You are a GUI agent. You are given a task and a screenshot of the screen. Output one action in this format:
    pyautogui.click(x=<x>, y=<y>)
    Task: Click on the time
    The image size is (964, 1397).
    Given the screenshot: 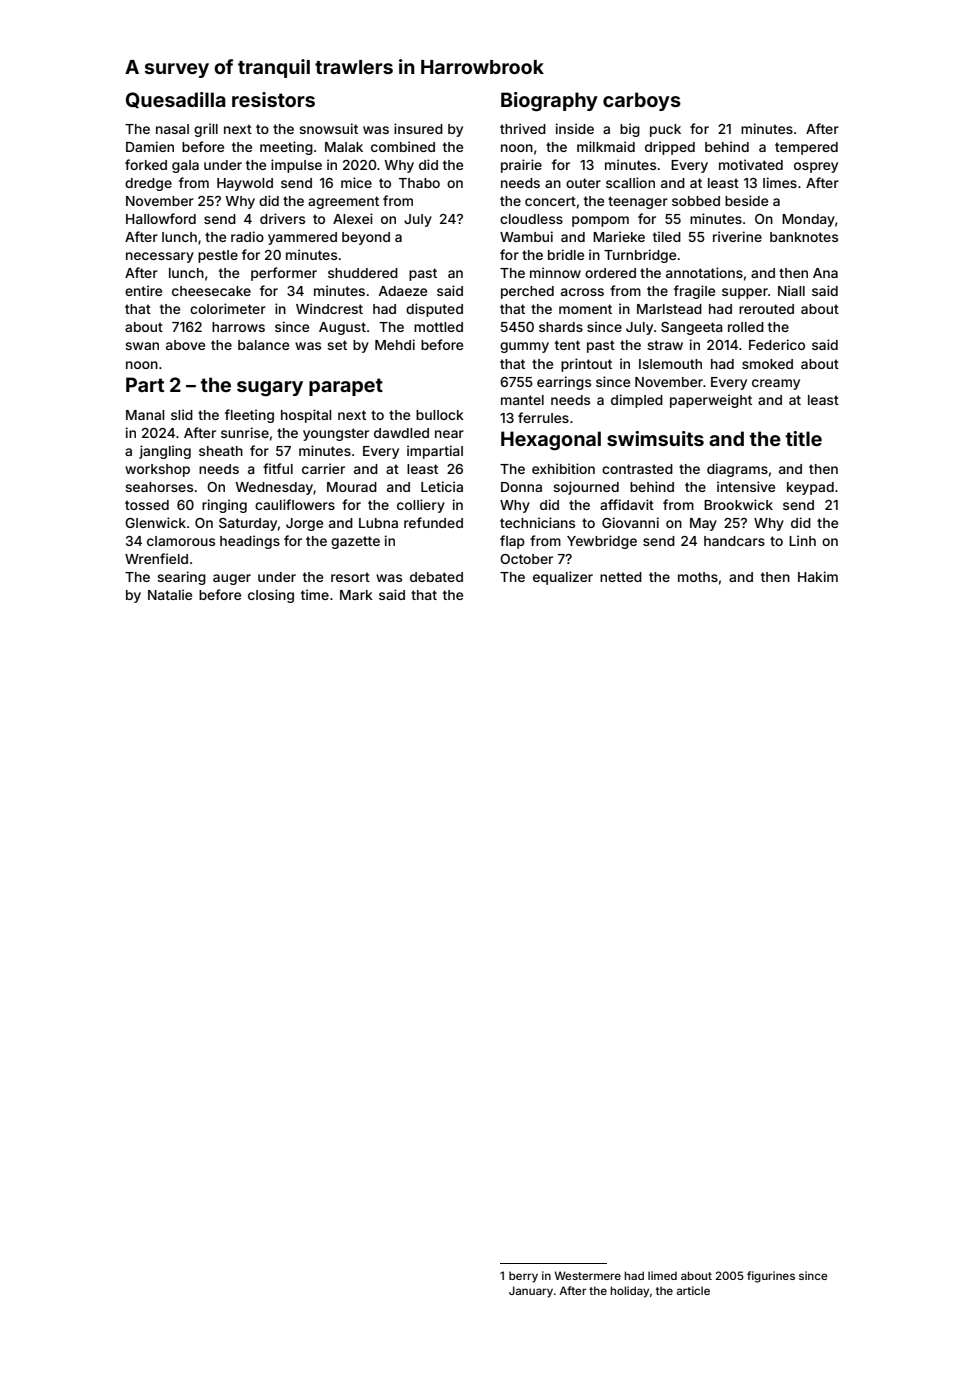 What is the action you would take?
    pyautogui.click(x=315, y=594)
